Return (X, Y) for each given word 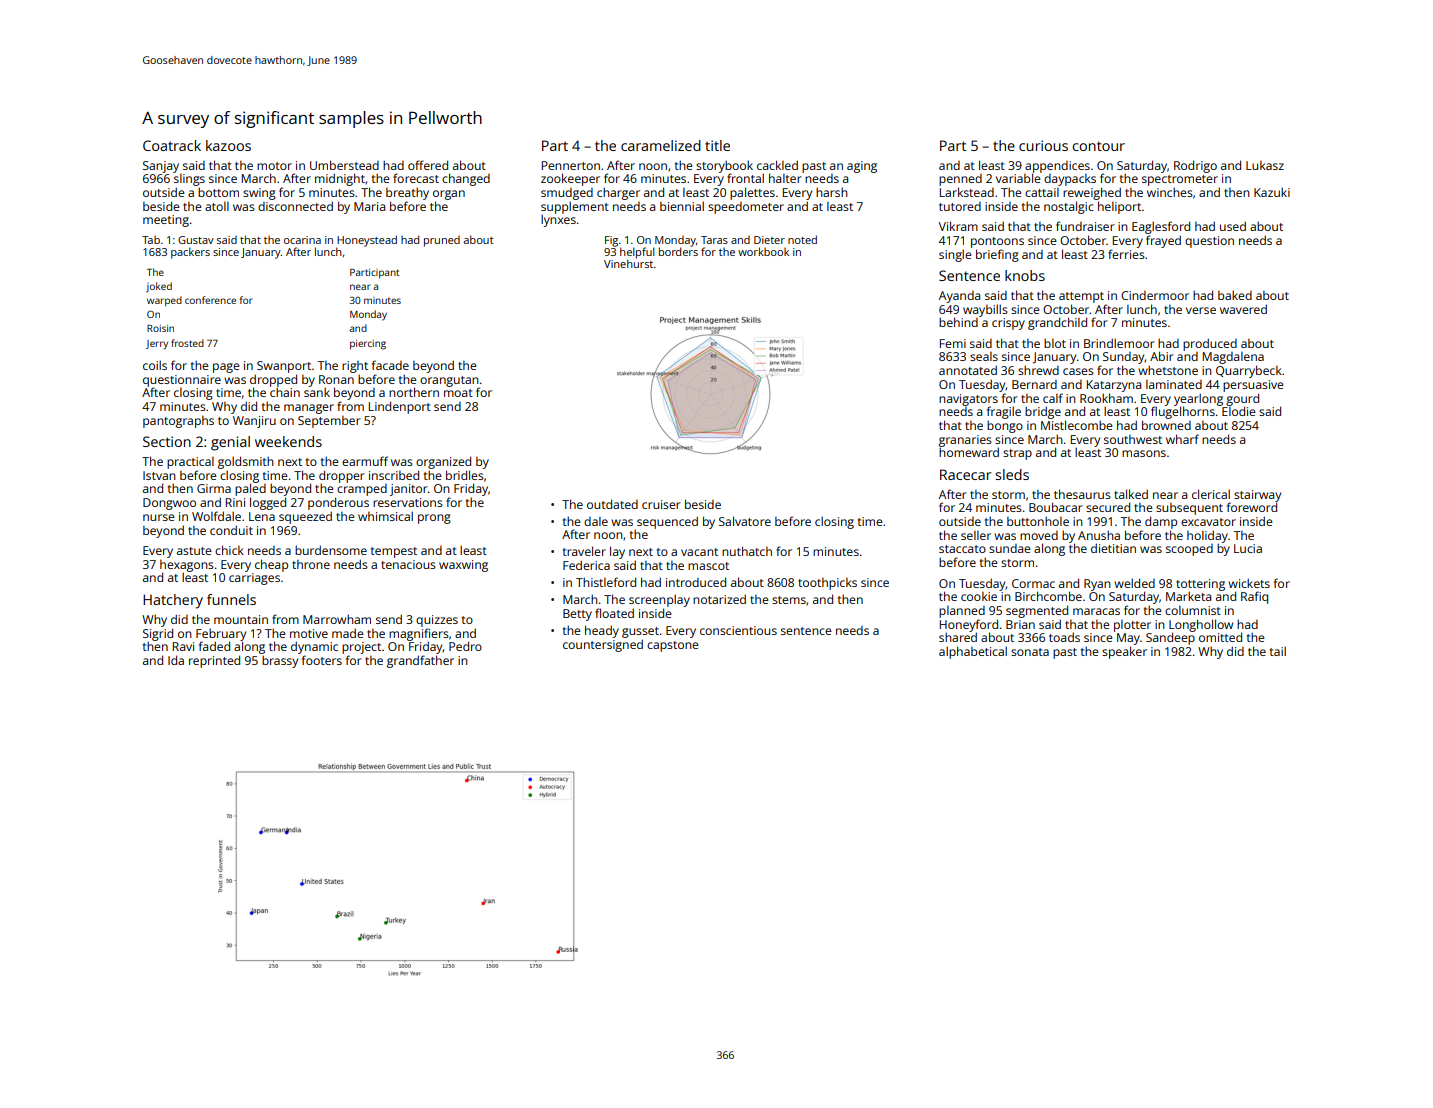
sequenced (667, 522)
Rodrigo (1195, 166)
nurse (159, 517)
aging (862, 167)
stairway (1257, 496)
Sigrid (158, 634)
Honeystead (367, 241)
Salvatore (745, 521)
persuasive (1253, 386)
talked (1131, 494)
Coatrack (172, 145)
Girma (214, 488)
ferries (1126, 254)
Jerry (157, 345)
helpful (637, 253)
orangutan (449, 381)
